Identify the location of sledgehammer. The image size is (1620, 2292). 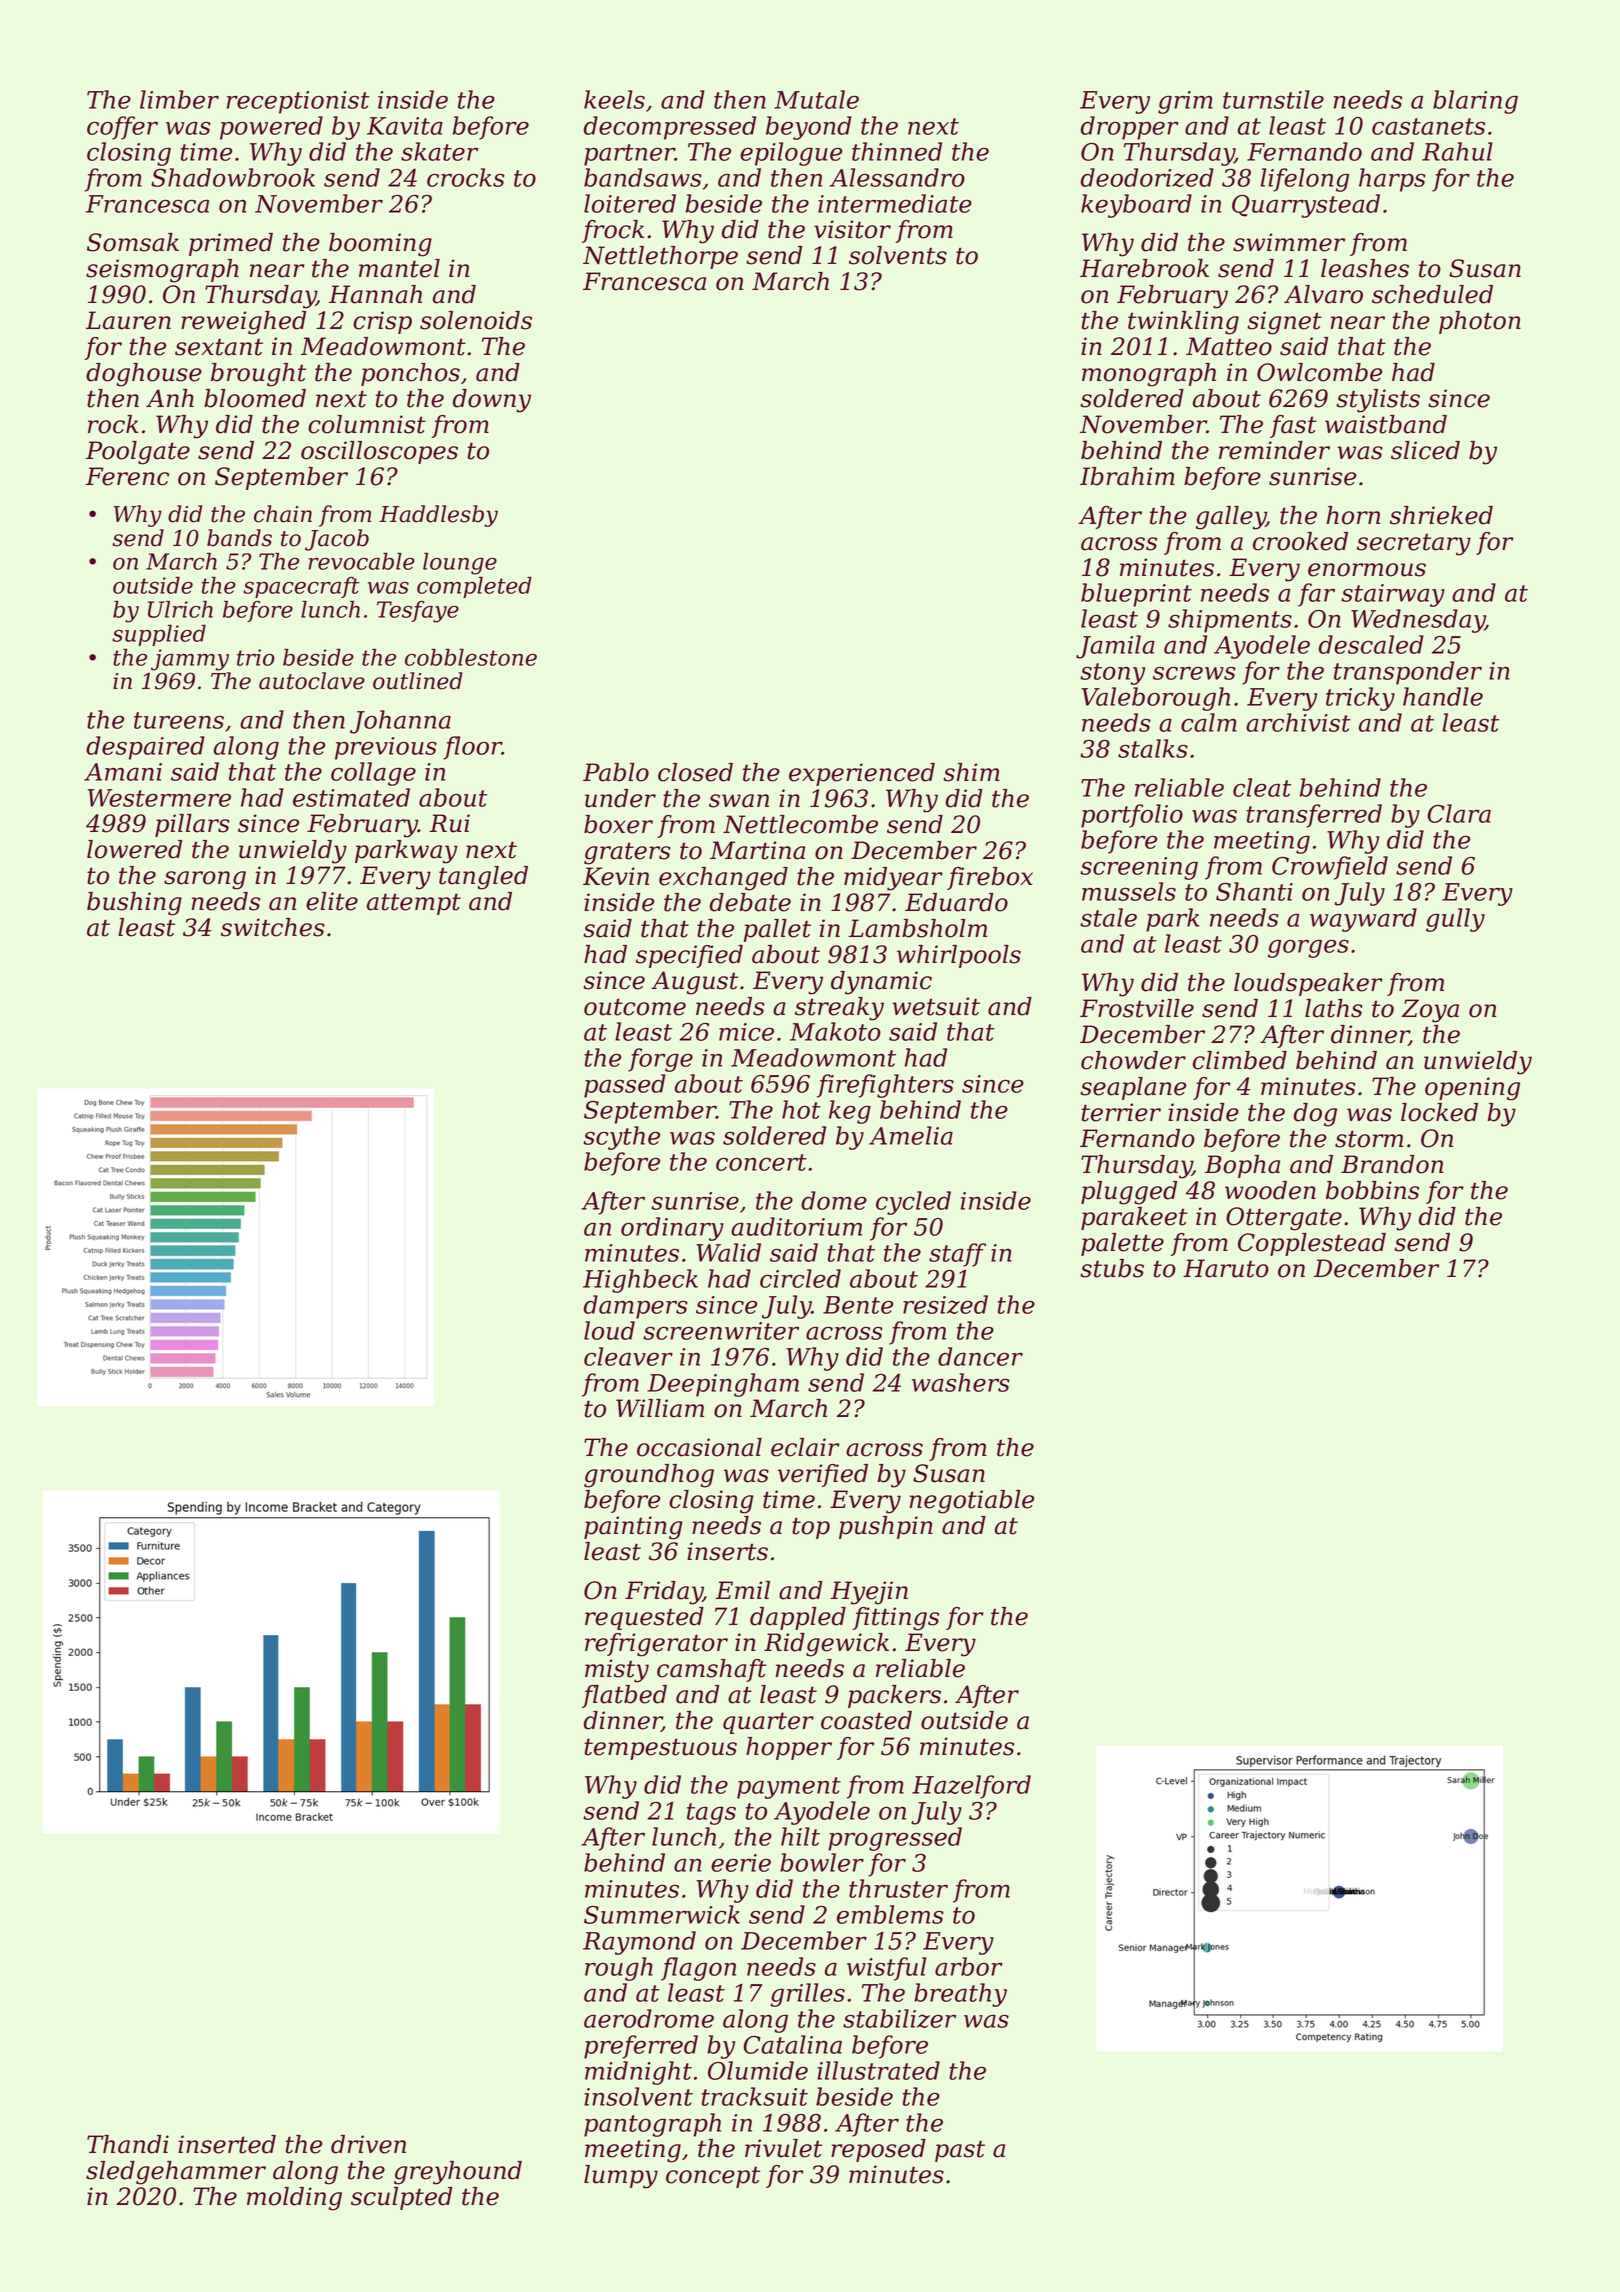
(176, 2173).
